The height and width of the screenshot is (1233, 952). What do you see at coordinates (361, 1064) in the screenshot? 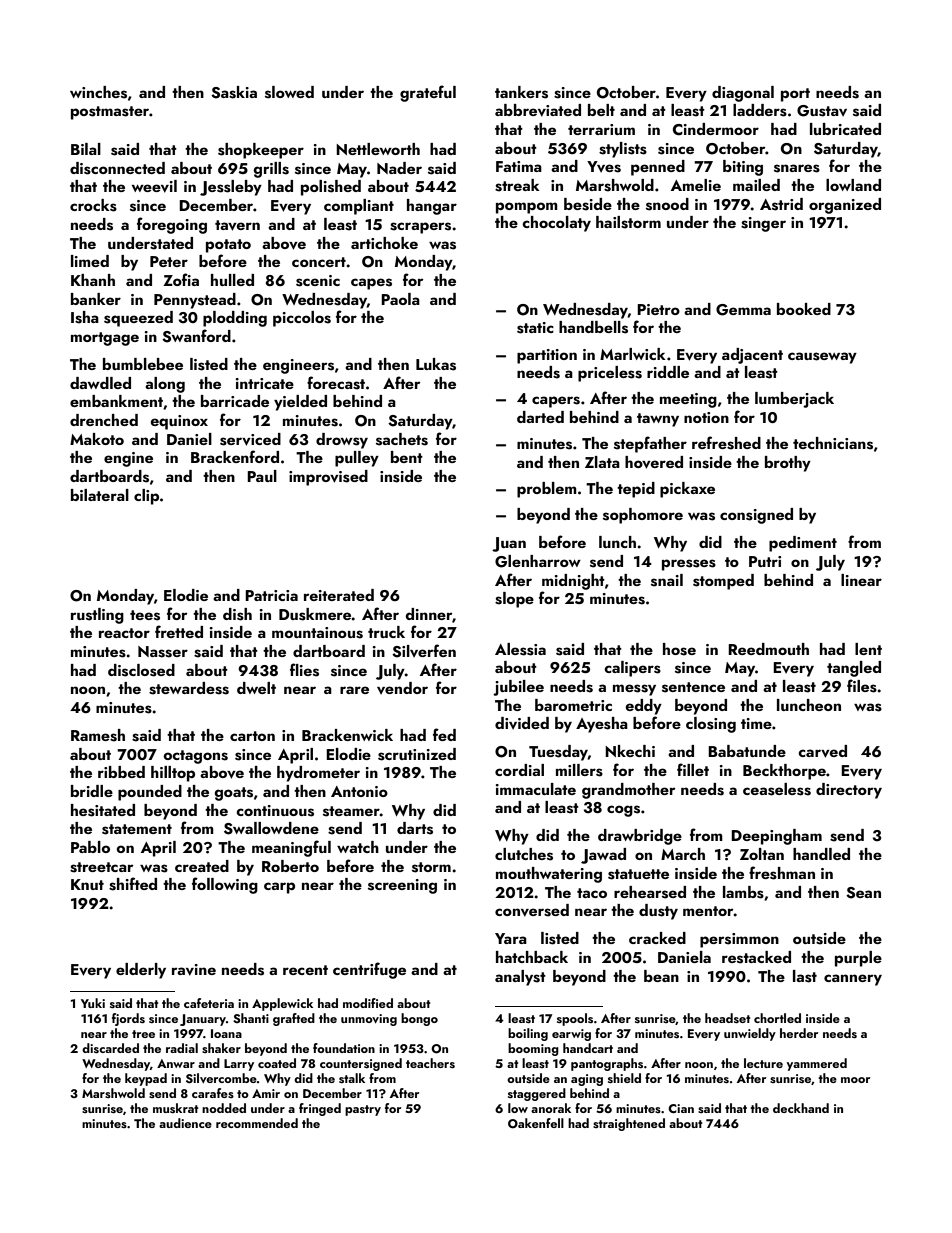
I see `countersigned` at bounding box center [361, 1064].
